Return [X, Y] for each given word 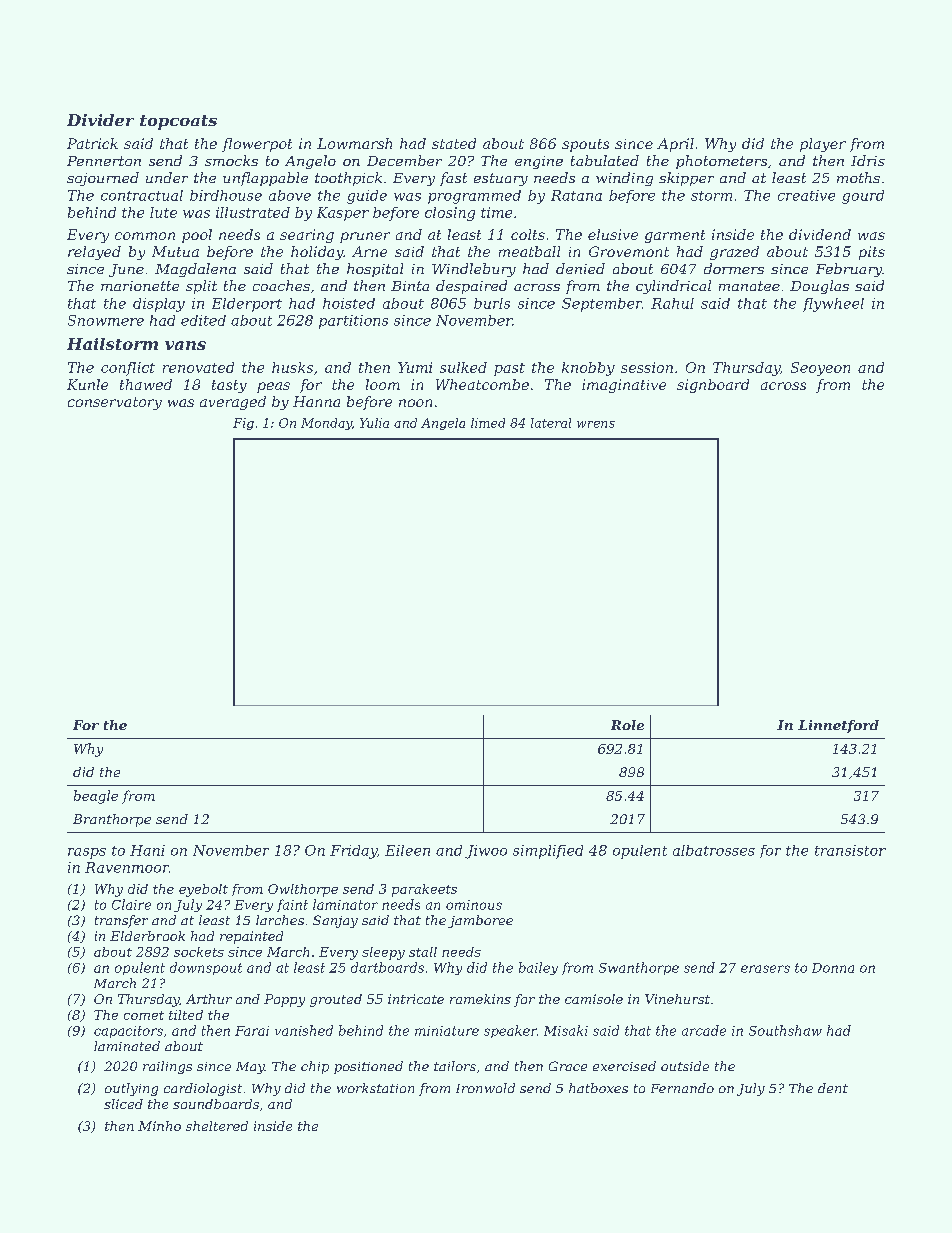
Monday [326, 424]
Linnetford [838, 726]
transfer [121, 921]
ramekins [480, 999]
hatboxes [598, 1088]
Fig [243, 424]
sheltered [217, 1126]
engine [539, 162]
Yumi [415, 367]
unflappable [265, 179]
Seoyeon [820, 369]
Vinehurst [677, 999]
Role [627, 725]
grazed [734, 253]
